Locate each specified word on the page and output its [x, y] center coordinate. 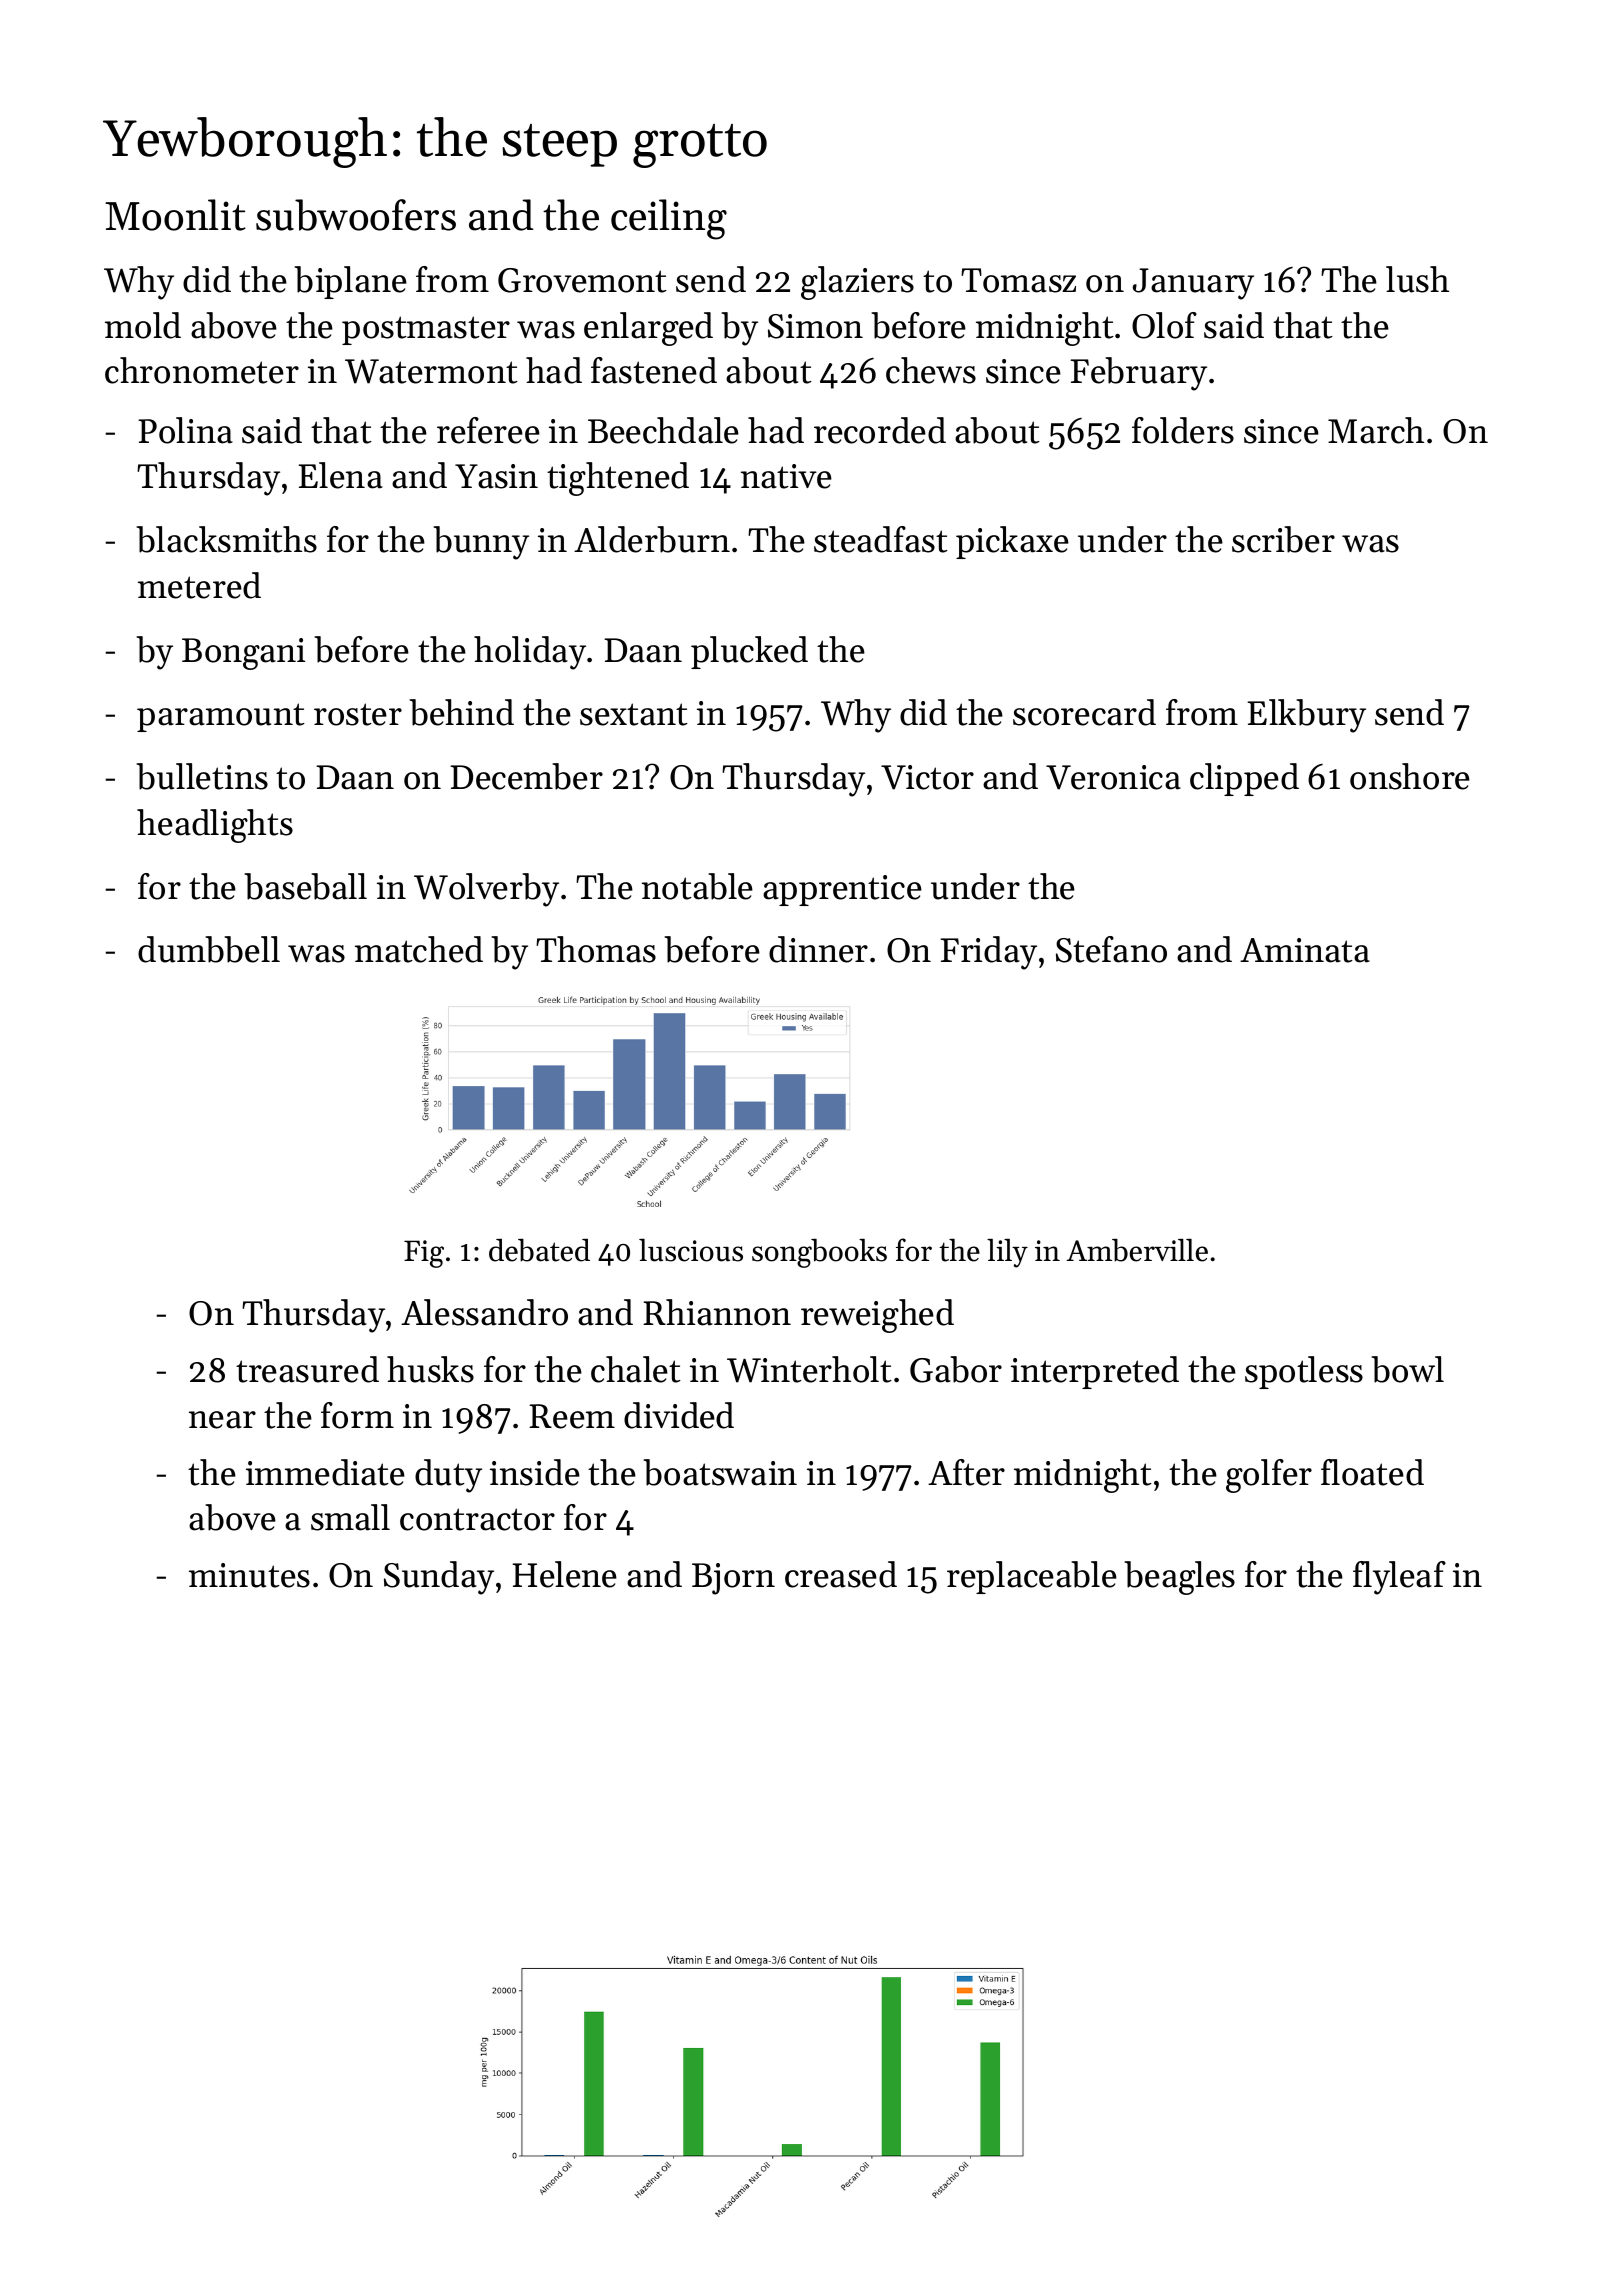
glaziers [857, 283]
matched [419, 949]
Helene [564, 1574]
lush [1417, 279]
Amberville [1137, 1250]
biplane [351, 282]
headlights [215, 826]
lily [1007, 1253]
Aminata [1305, 950]
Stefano [1111, 949]
